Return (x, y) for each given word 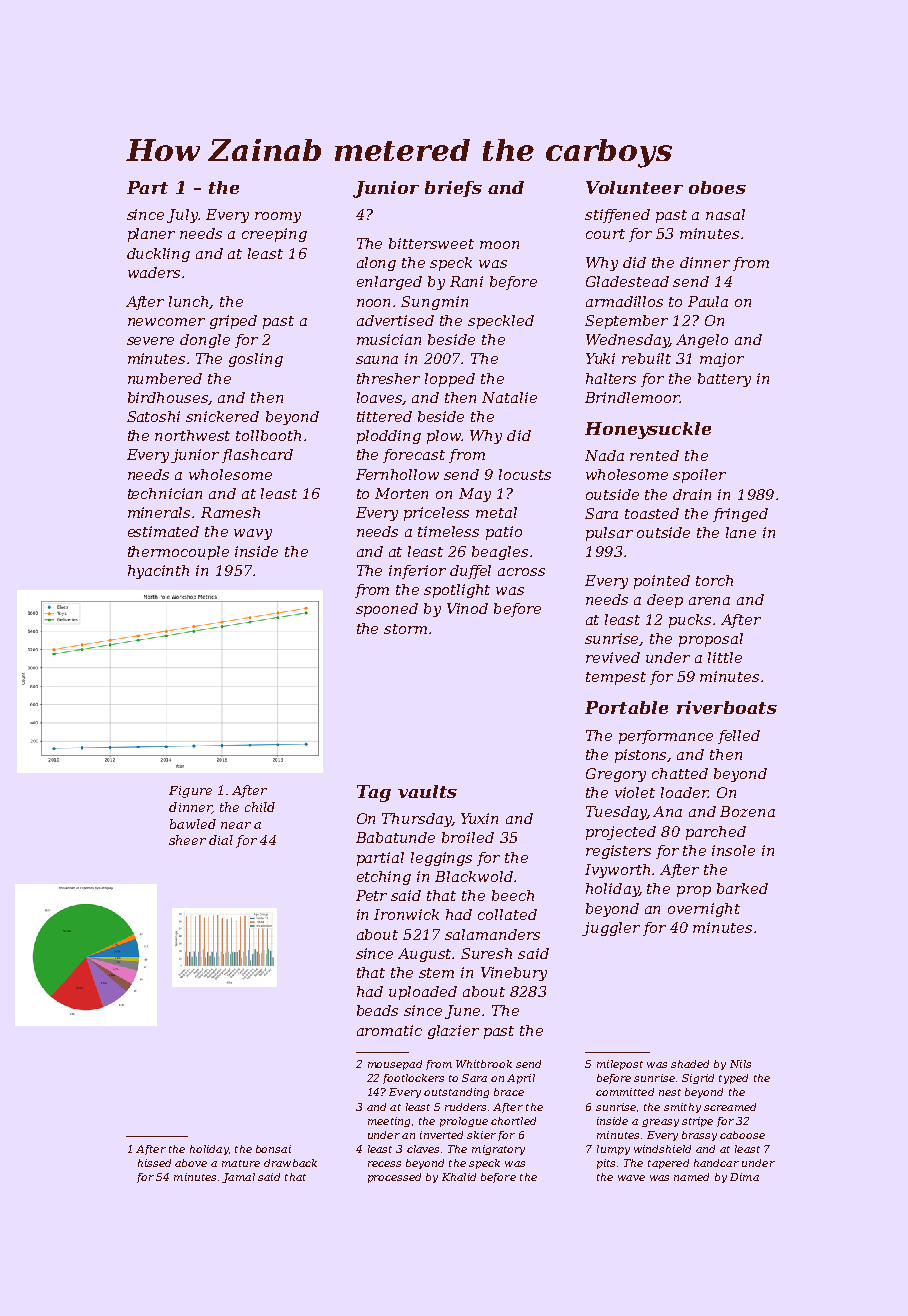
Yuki (600, 358)
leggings (441, 859)
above (191, 1163)
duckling (158, 255)
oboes (717, 187)
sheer (187, 840)
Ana (667, 811)
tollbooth (268, 435)
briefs (453, 189)
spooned (387, 610)
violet (635, 792)
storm (405, 629)
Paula (708, 301)
